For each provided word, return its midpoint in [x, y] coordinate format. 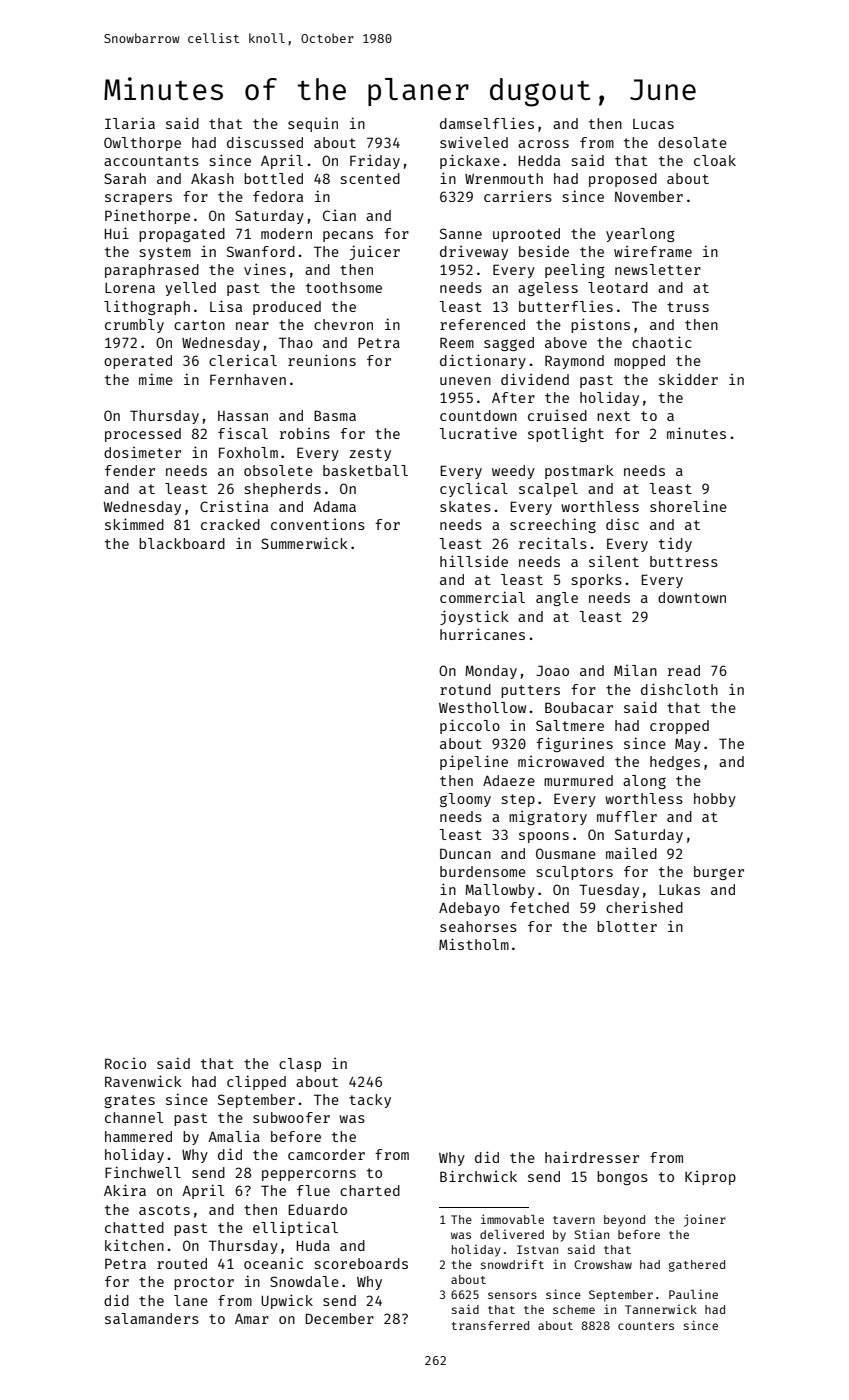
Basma [335, 415]
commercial [482, 597]
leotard [618, 287]
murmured [578, 780]
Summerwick [304, 543]
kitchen [134, 1245]
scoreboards [361, 1263]
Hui [117, 233]
